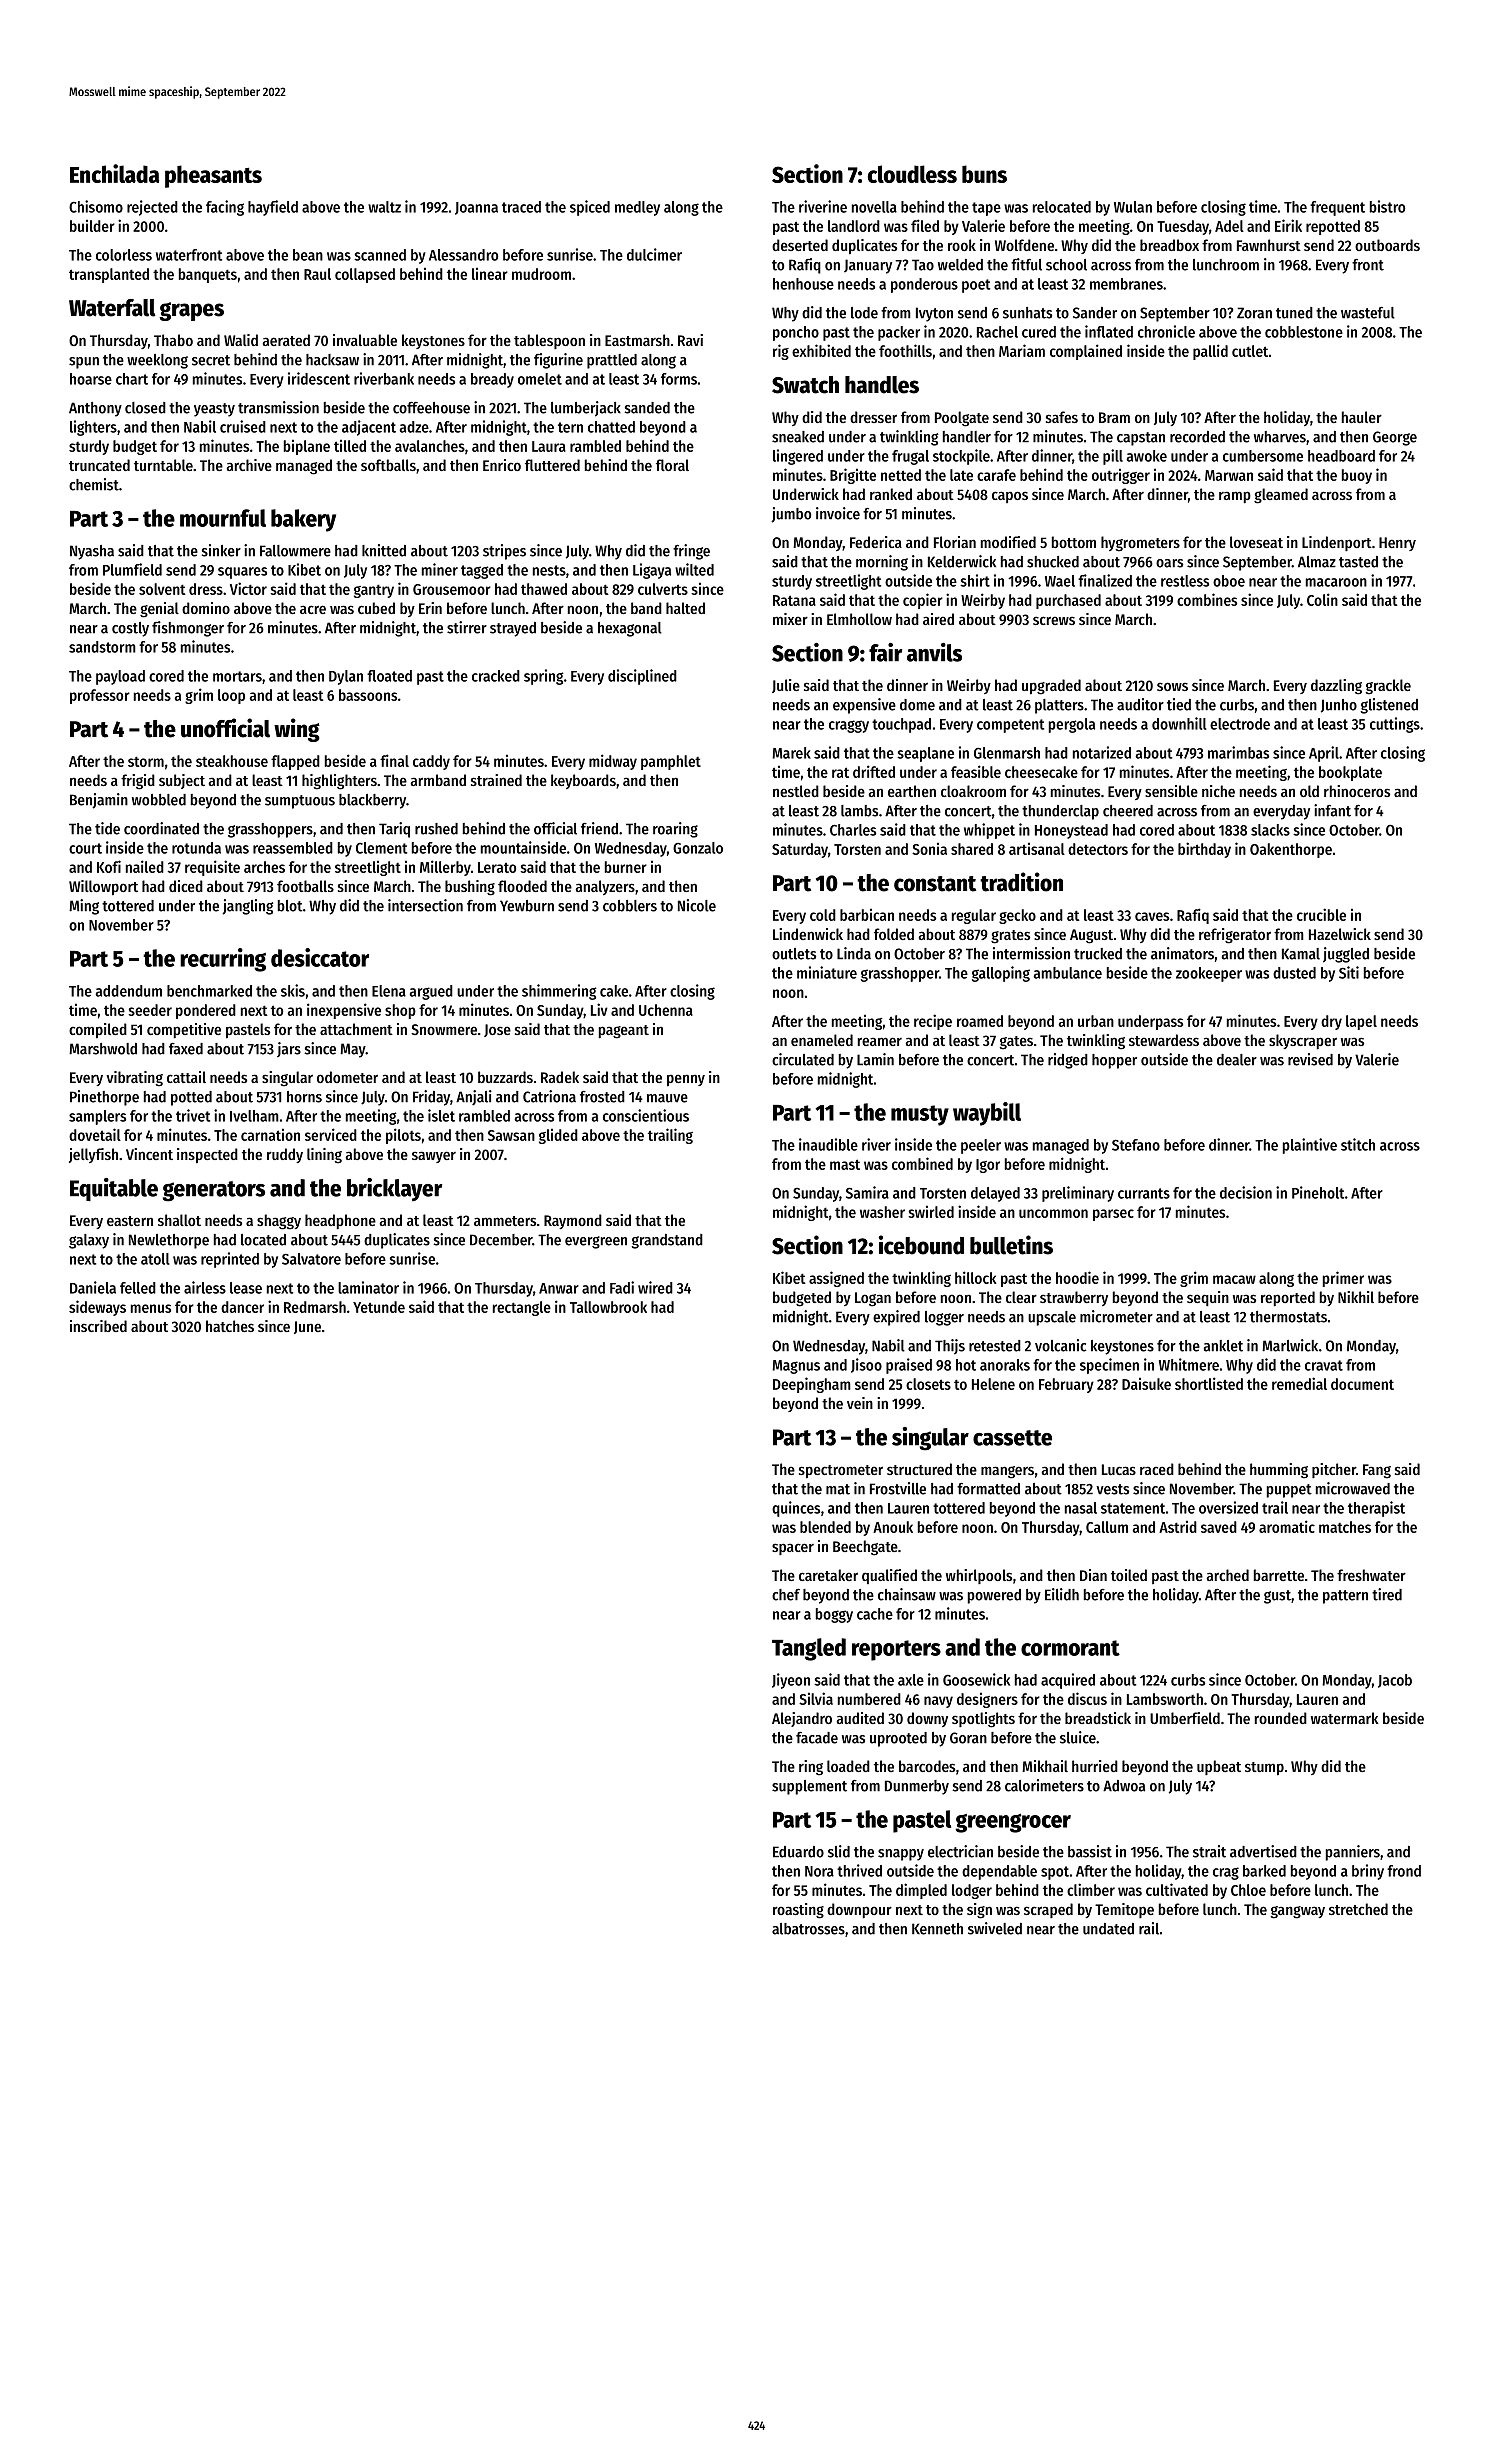 The height and width of the image is (2464, 1496). I want to click on Uchenna, so click(666, 1010).
